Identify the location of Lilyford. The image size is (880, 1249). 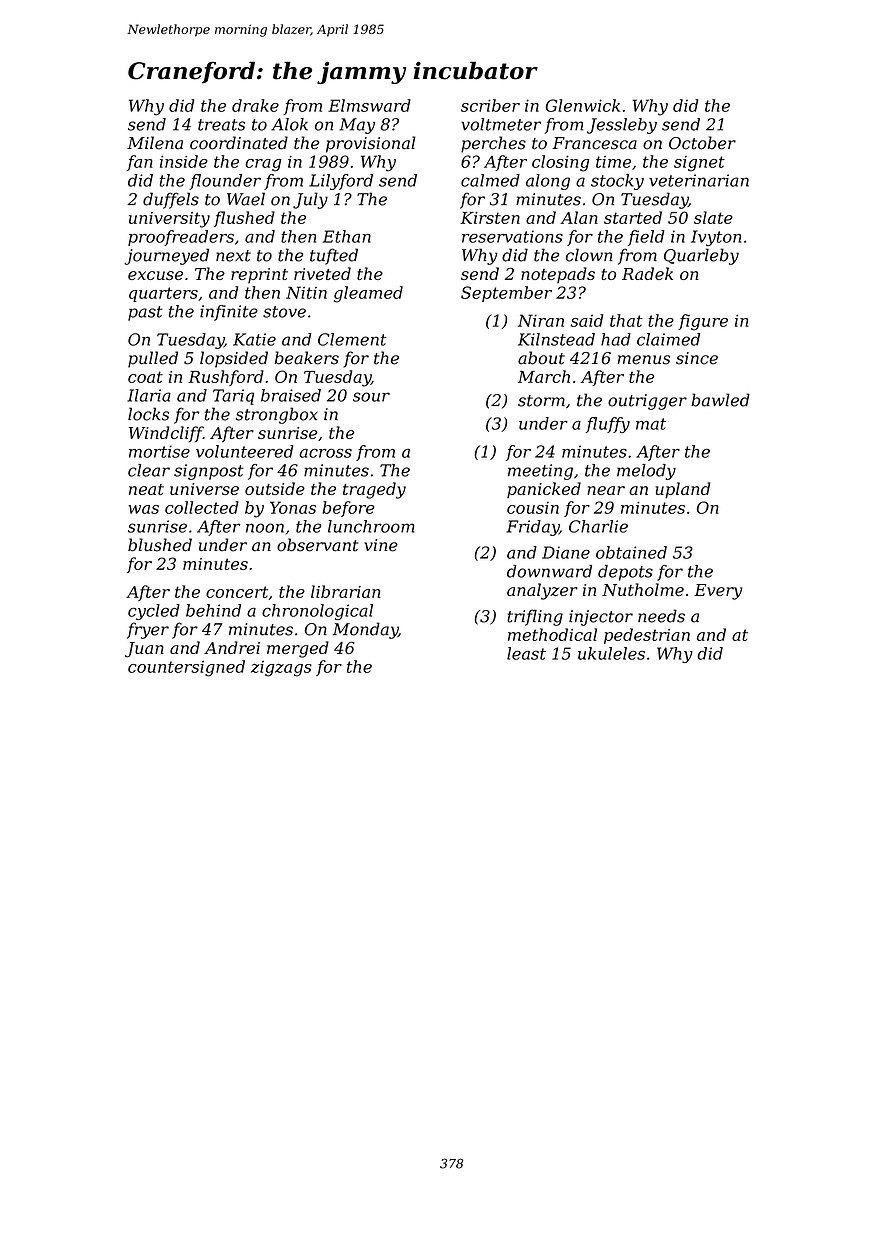
(341, 182).
